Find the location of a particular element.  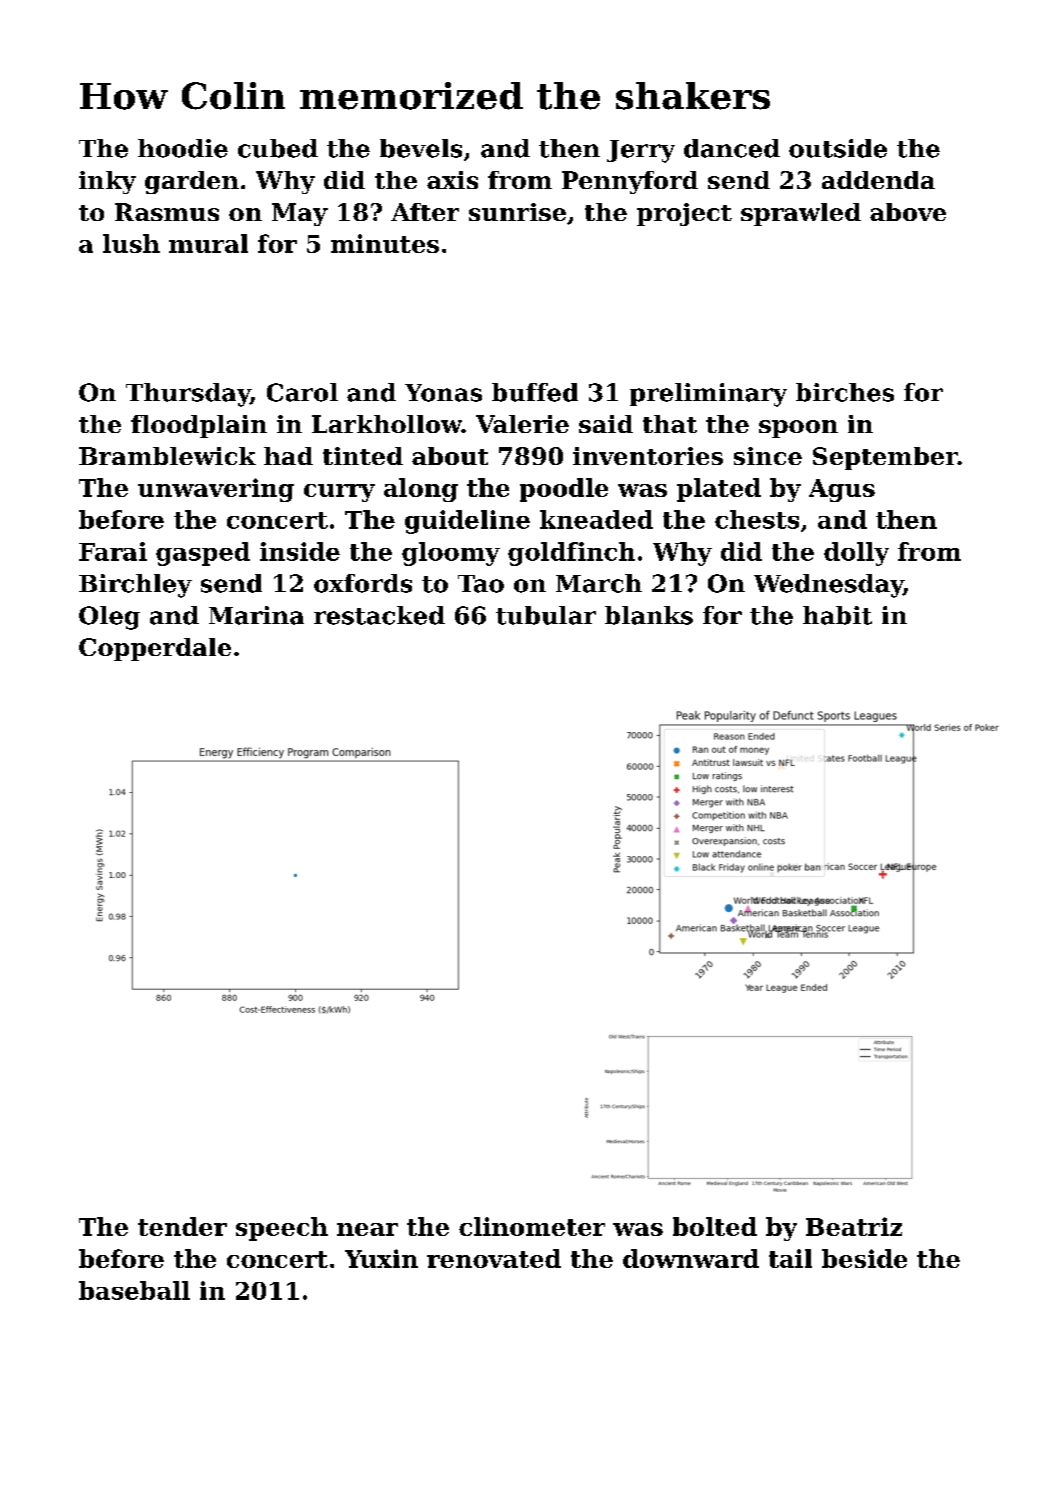

tubular is located at coordinates (546, 615).
